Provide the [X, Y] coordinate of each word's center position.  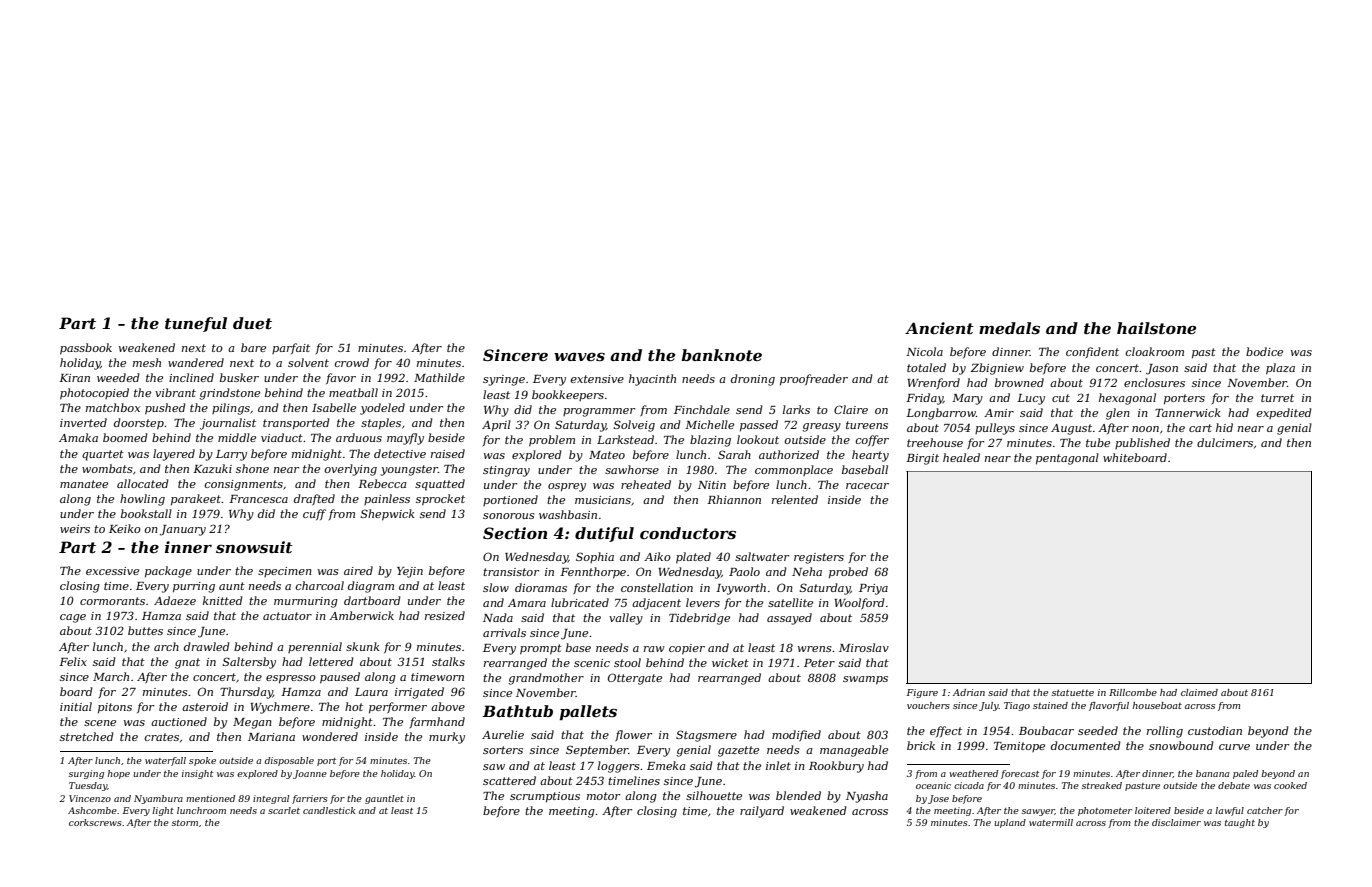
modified [796, 735]
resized [445, 615]
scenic [592, 663]
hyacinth [652, 380]
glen [1118, 414]
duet [252, 323]
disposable [289, 761]
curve [1234, 747]
